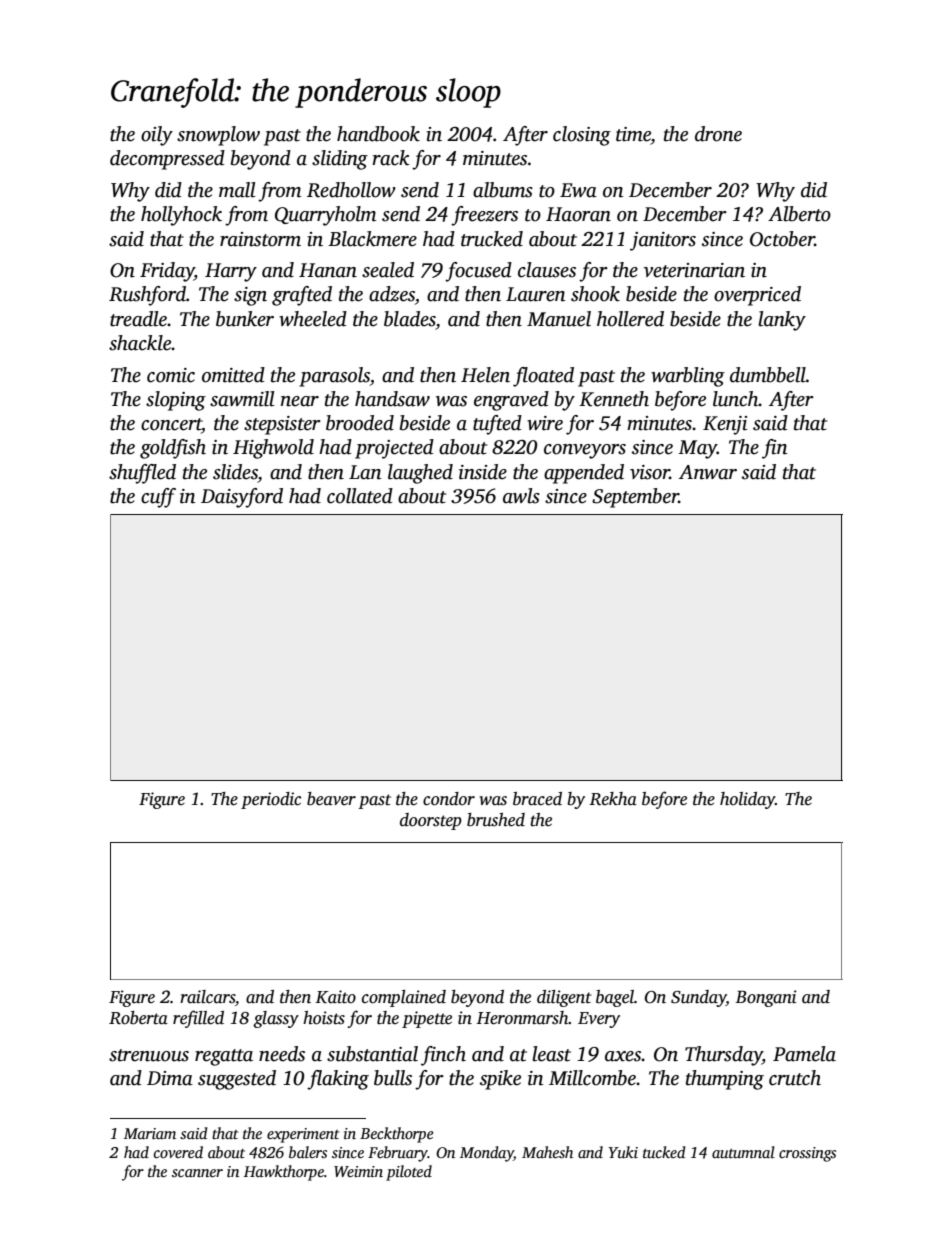  I want to click on doorstep, so click(431, 821).
